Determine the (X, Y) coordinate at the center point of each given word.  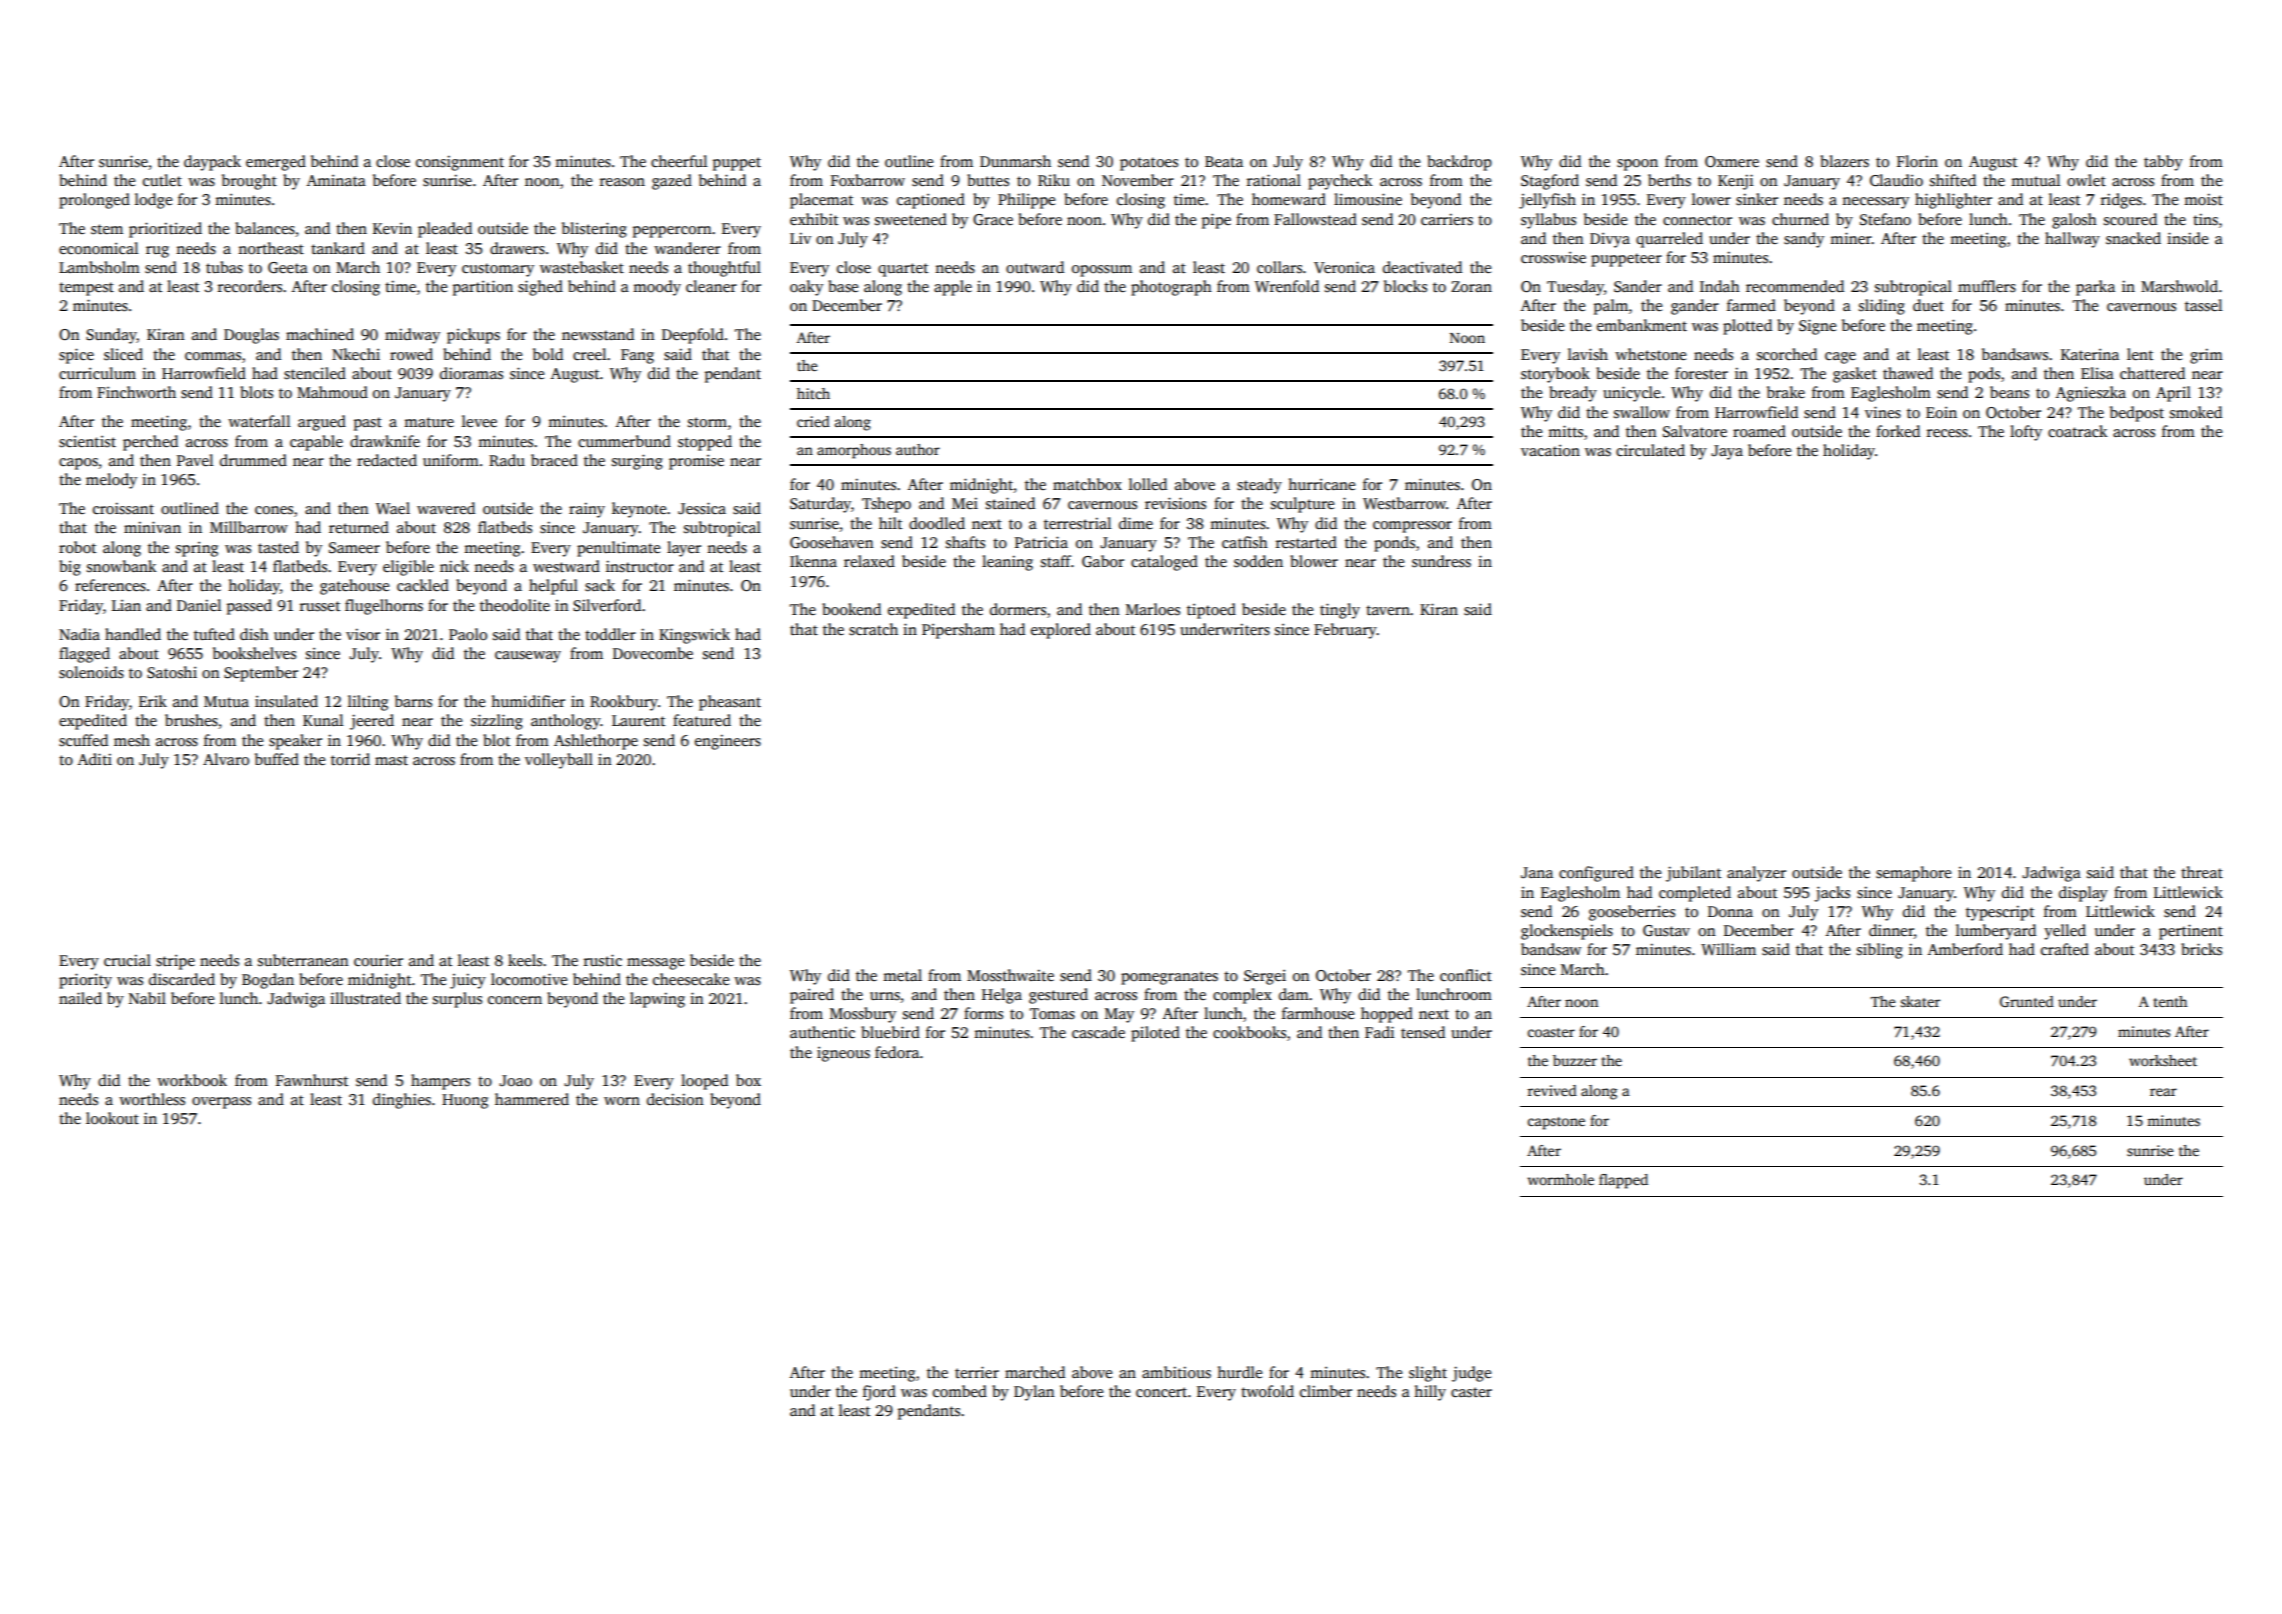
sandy (1804, 240)
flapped (1623, 1181)
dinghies (402, 1101)
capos (78, 464)
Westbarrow (1404, 503)
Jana (1537, 872)
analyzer (1756, 874)
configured (1596, 874)
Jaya (1727, 452)
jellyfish (1547, 201)
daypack (212, 163)
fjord (879, 1393)
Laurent (638, 720)
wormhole (1560, 1179)
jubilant (1693, 874)
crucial (127, 960)
